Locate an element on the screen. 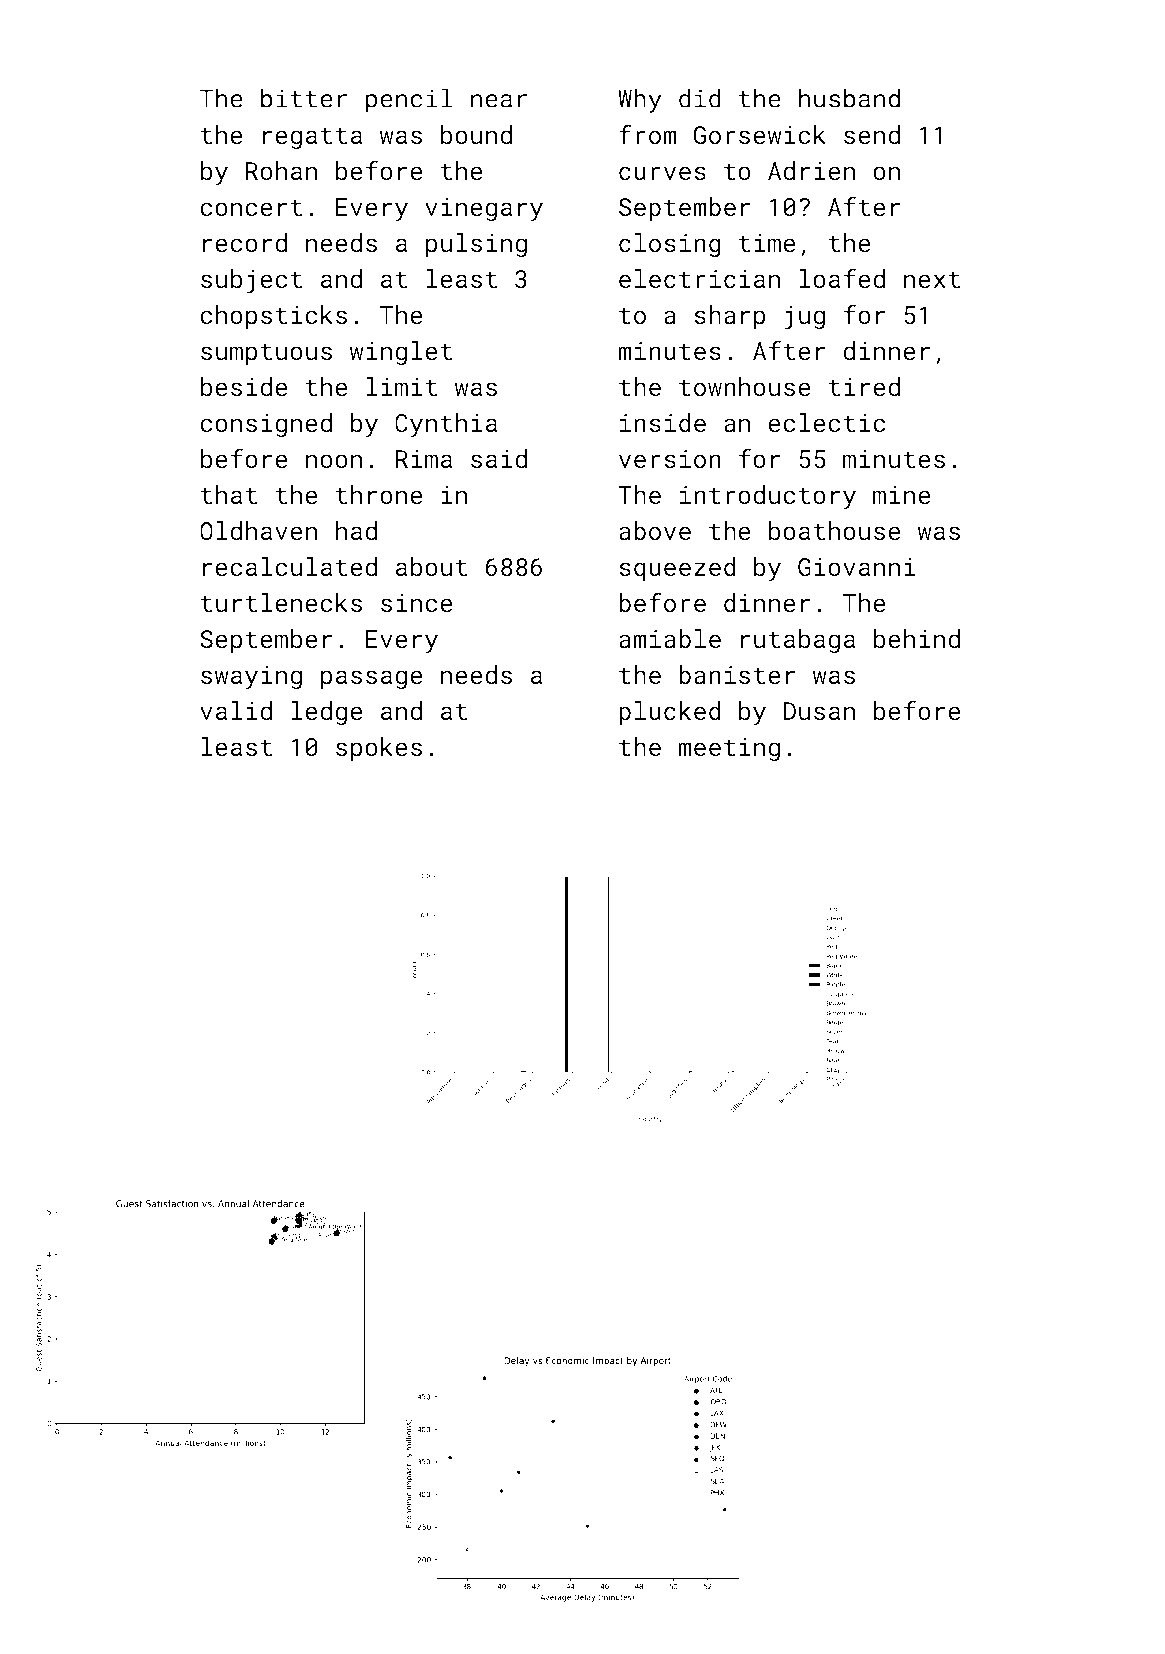 This screenshot has height=1654, width=1165. bitter is located at coordinates (304, 98).
